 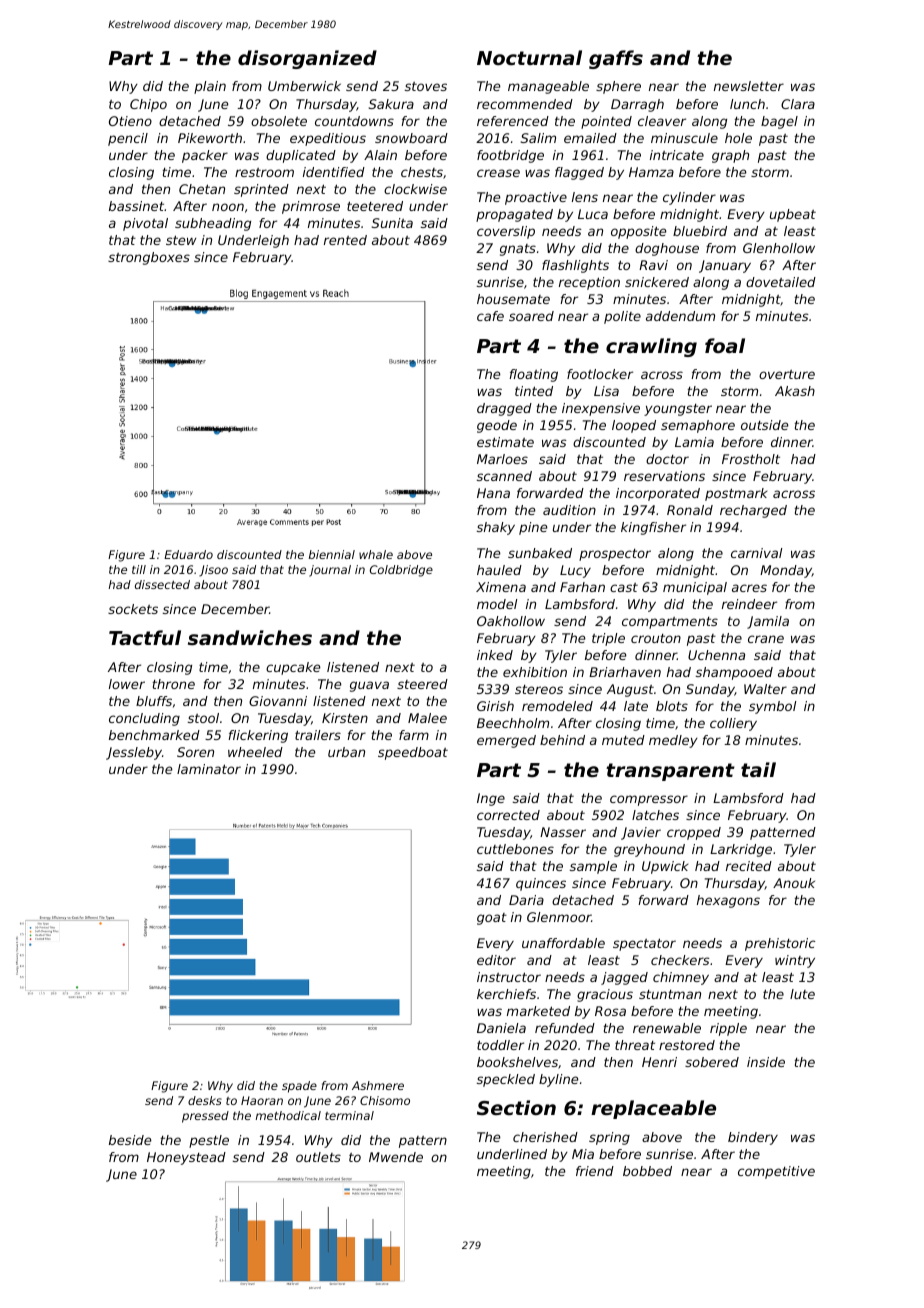 What do you see at coordinates (186, 1158) in the screenshot?
I see `Honeystead` at bounding box center [186, 1158].
